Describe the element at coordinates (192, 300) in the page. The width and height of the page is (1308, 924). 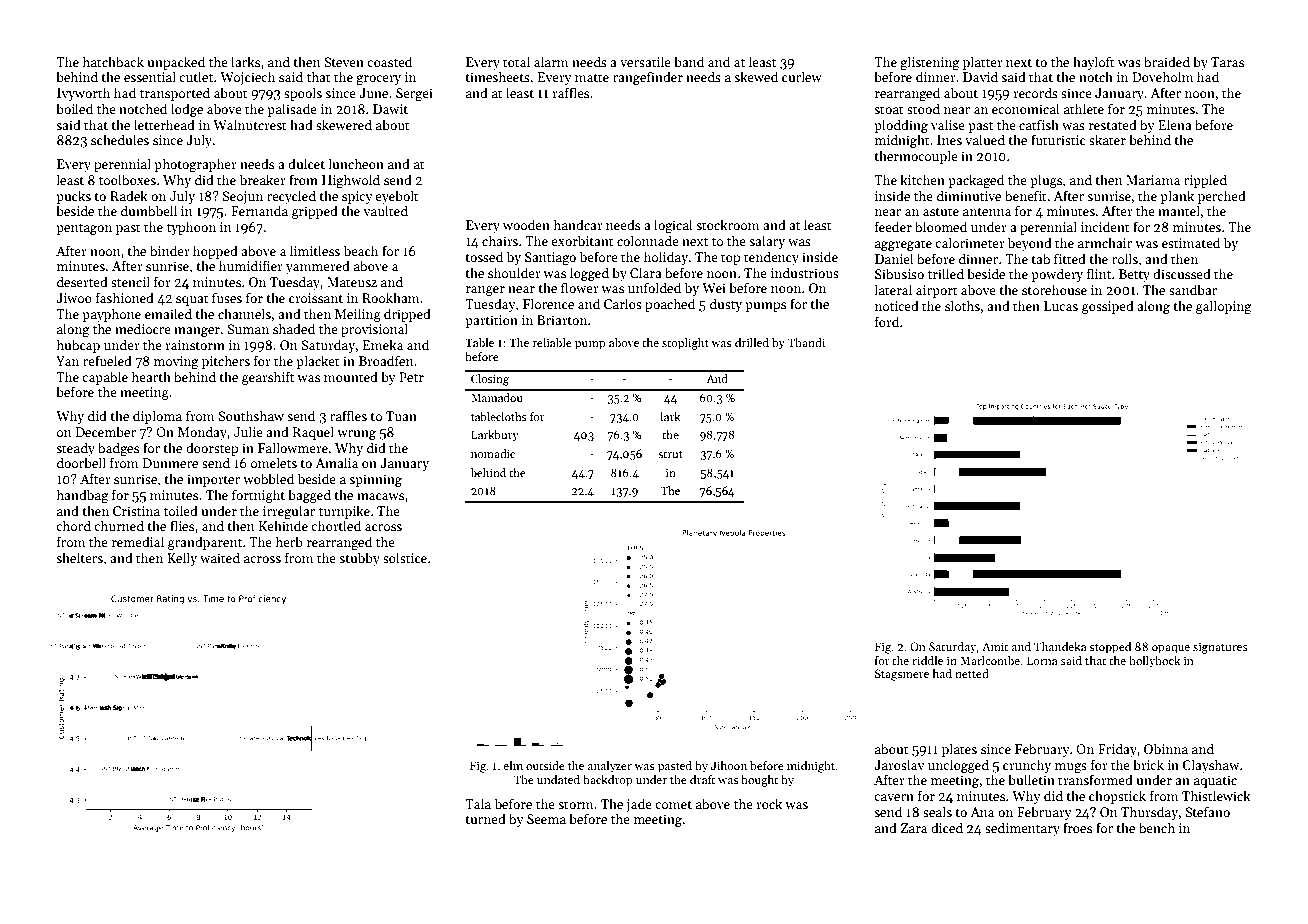
I see `squat` at that location.
